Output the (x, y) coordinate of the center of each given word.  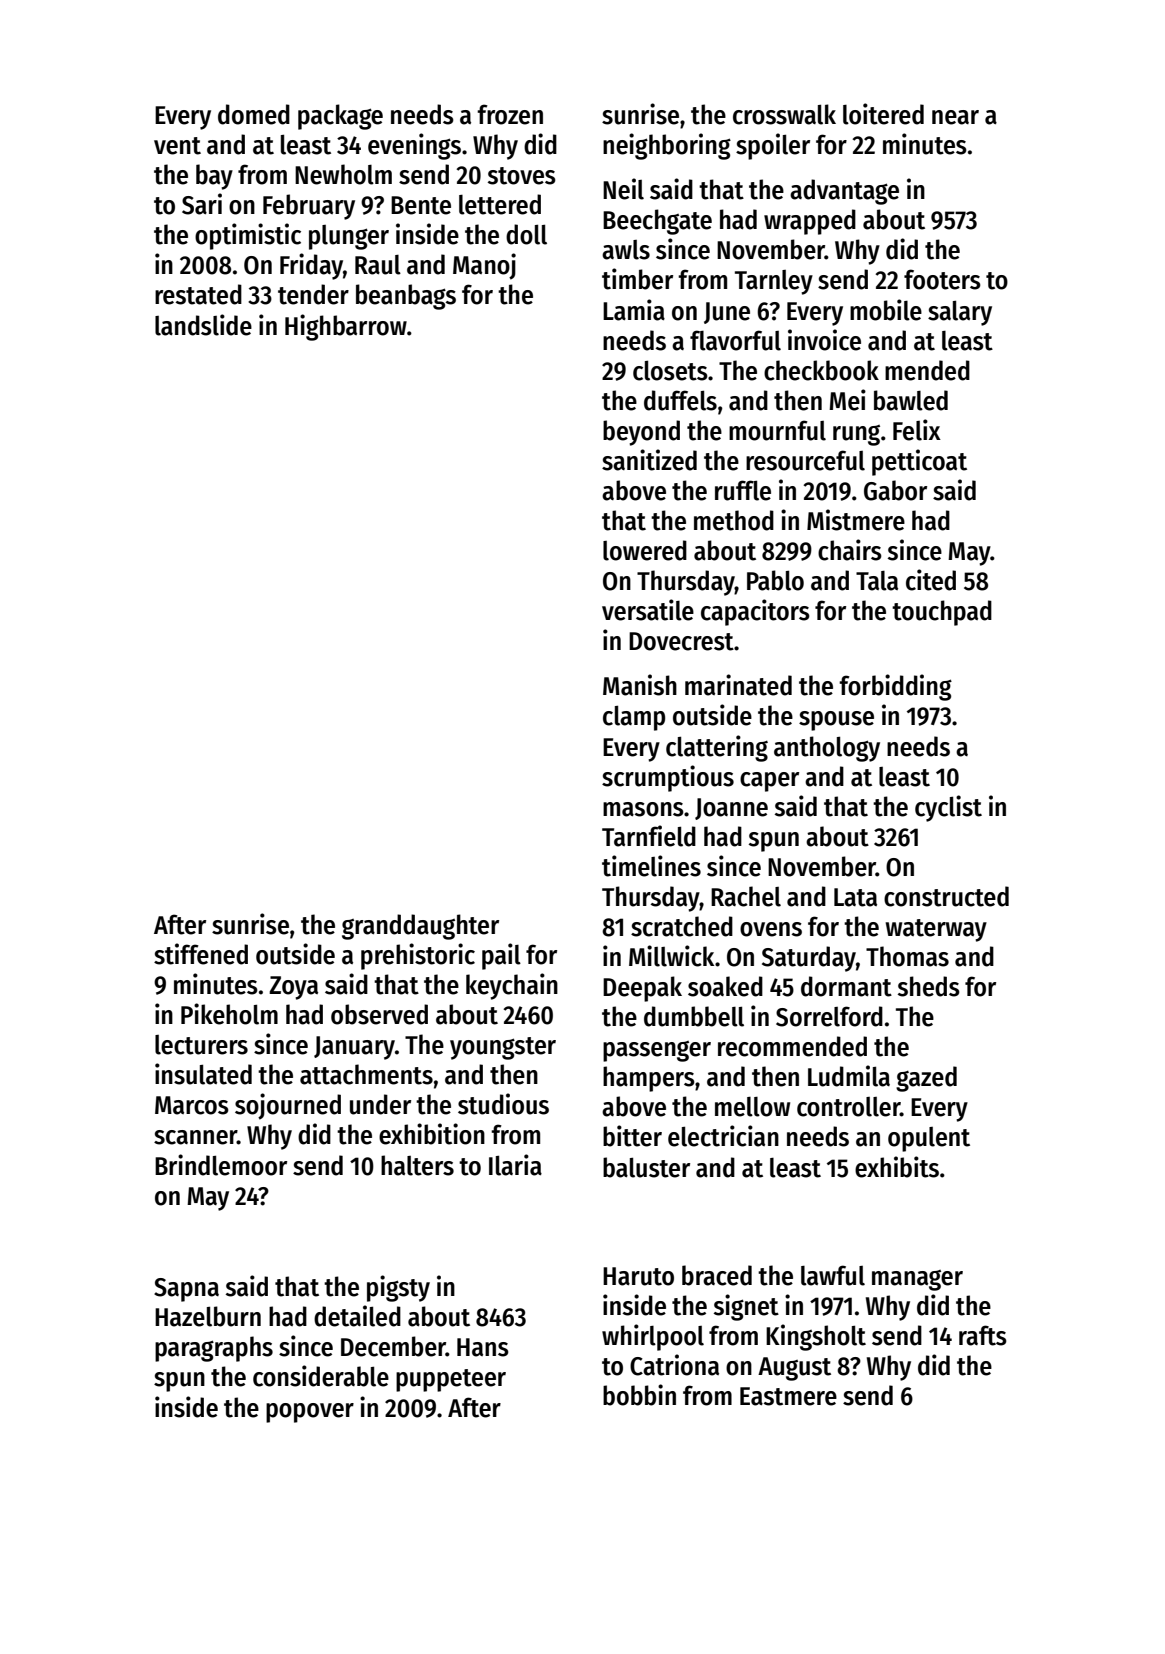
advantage (844, 192)
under (380, 1104)
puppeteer (451, 1380)
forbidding (895, 687)
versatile (648, 610)
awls (626, 250)
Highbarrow (346, 327)
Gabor (895, 490)
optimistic (248, 236)
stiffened (201, 954)
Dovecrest (681, 641)
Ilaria (515, 1165)
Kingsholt (816, 1337)
